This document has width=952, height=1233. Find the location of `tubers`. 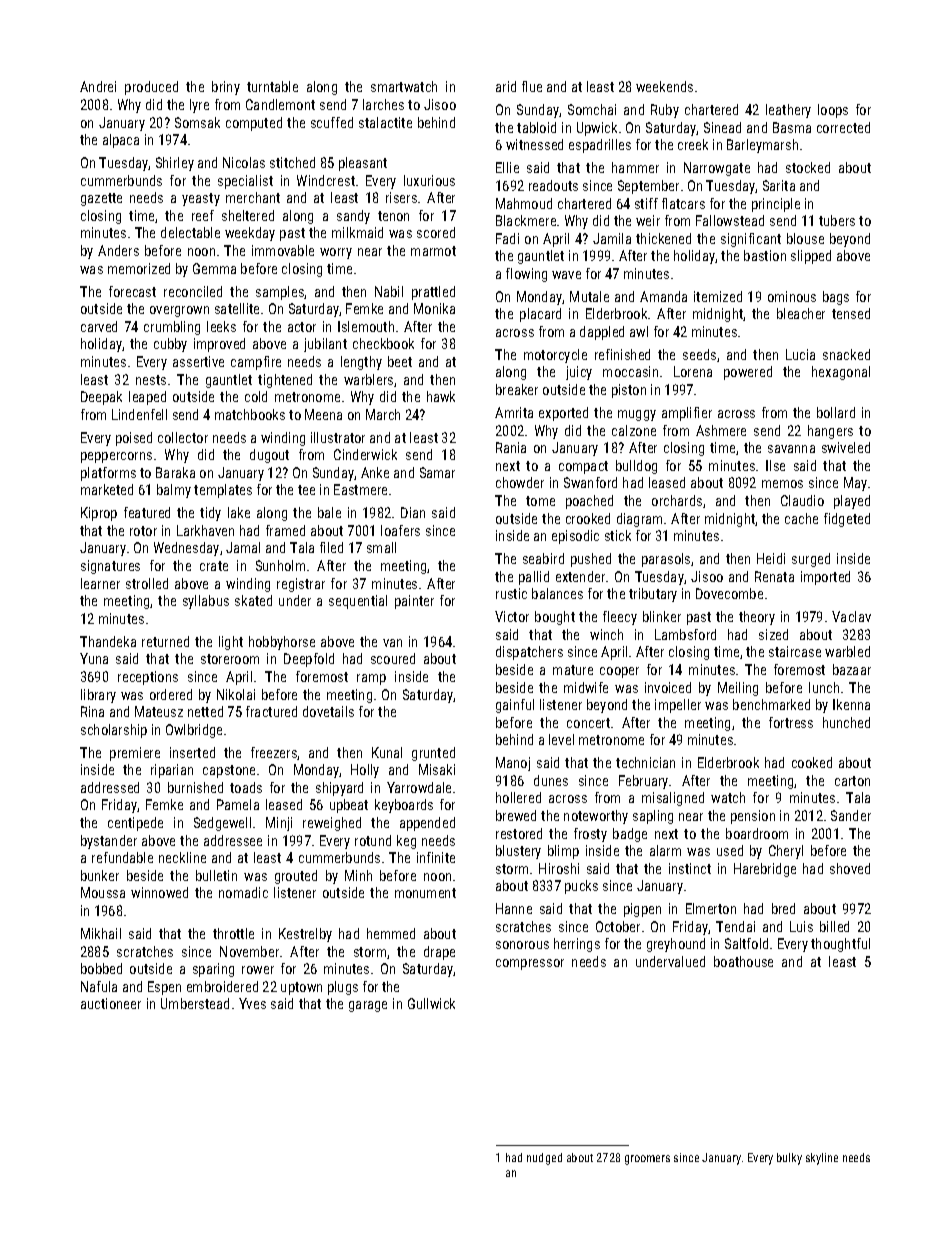

tubers is located at coordinates (837, 220).
